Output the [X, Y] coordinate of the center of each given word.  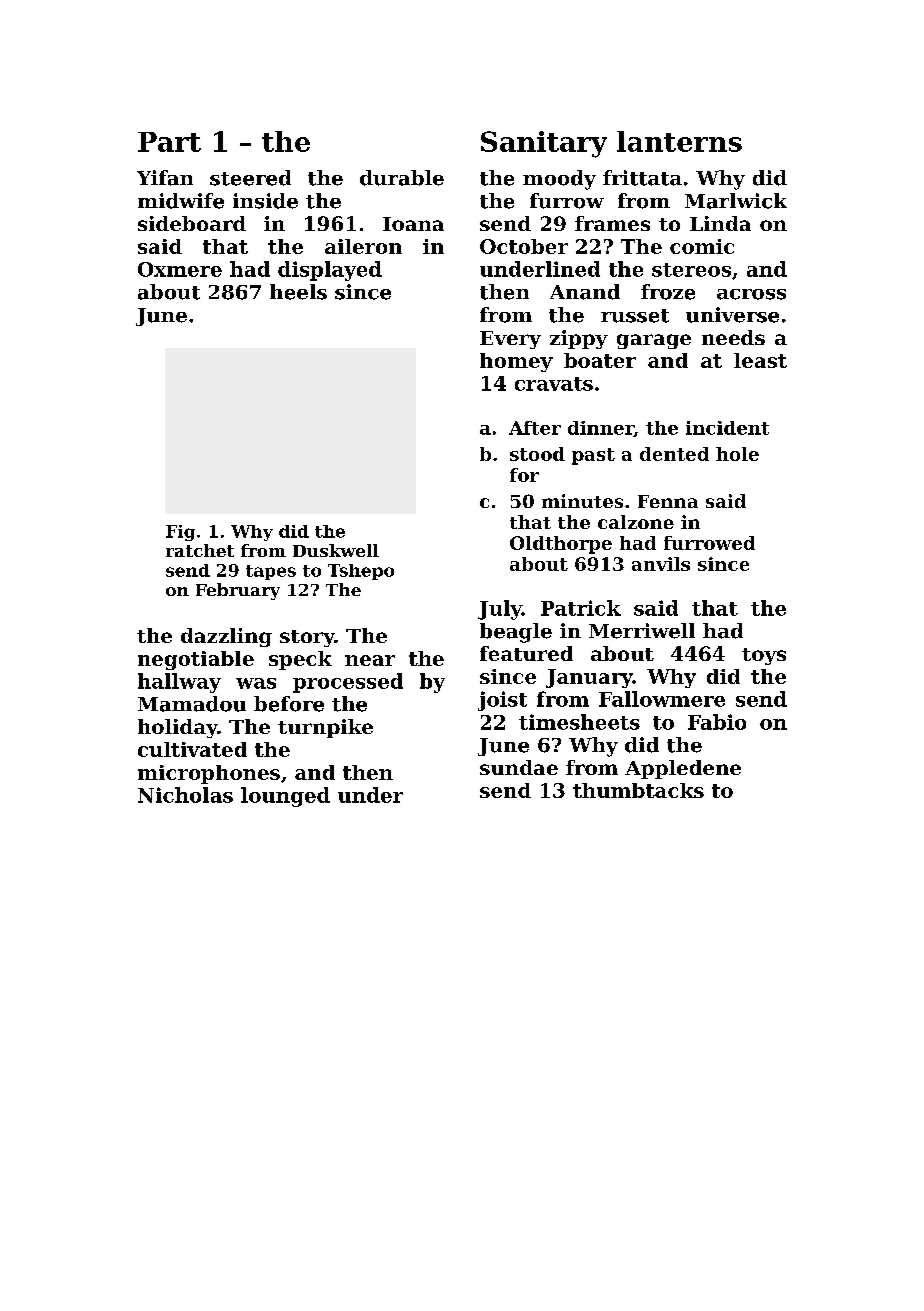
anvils [661, 564]
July [500, 610]
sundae [519, 767]
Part [169, 142]
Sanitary [544, 144]
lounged [285, 797]
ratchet [200, 550]
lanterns [679, 141]
